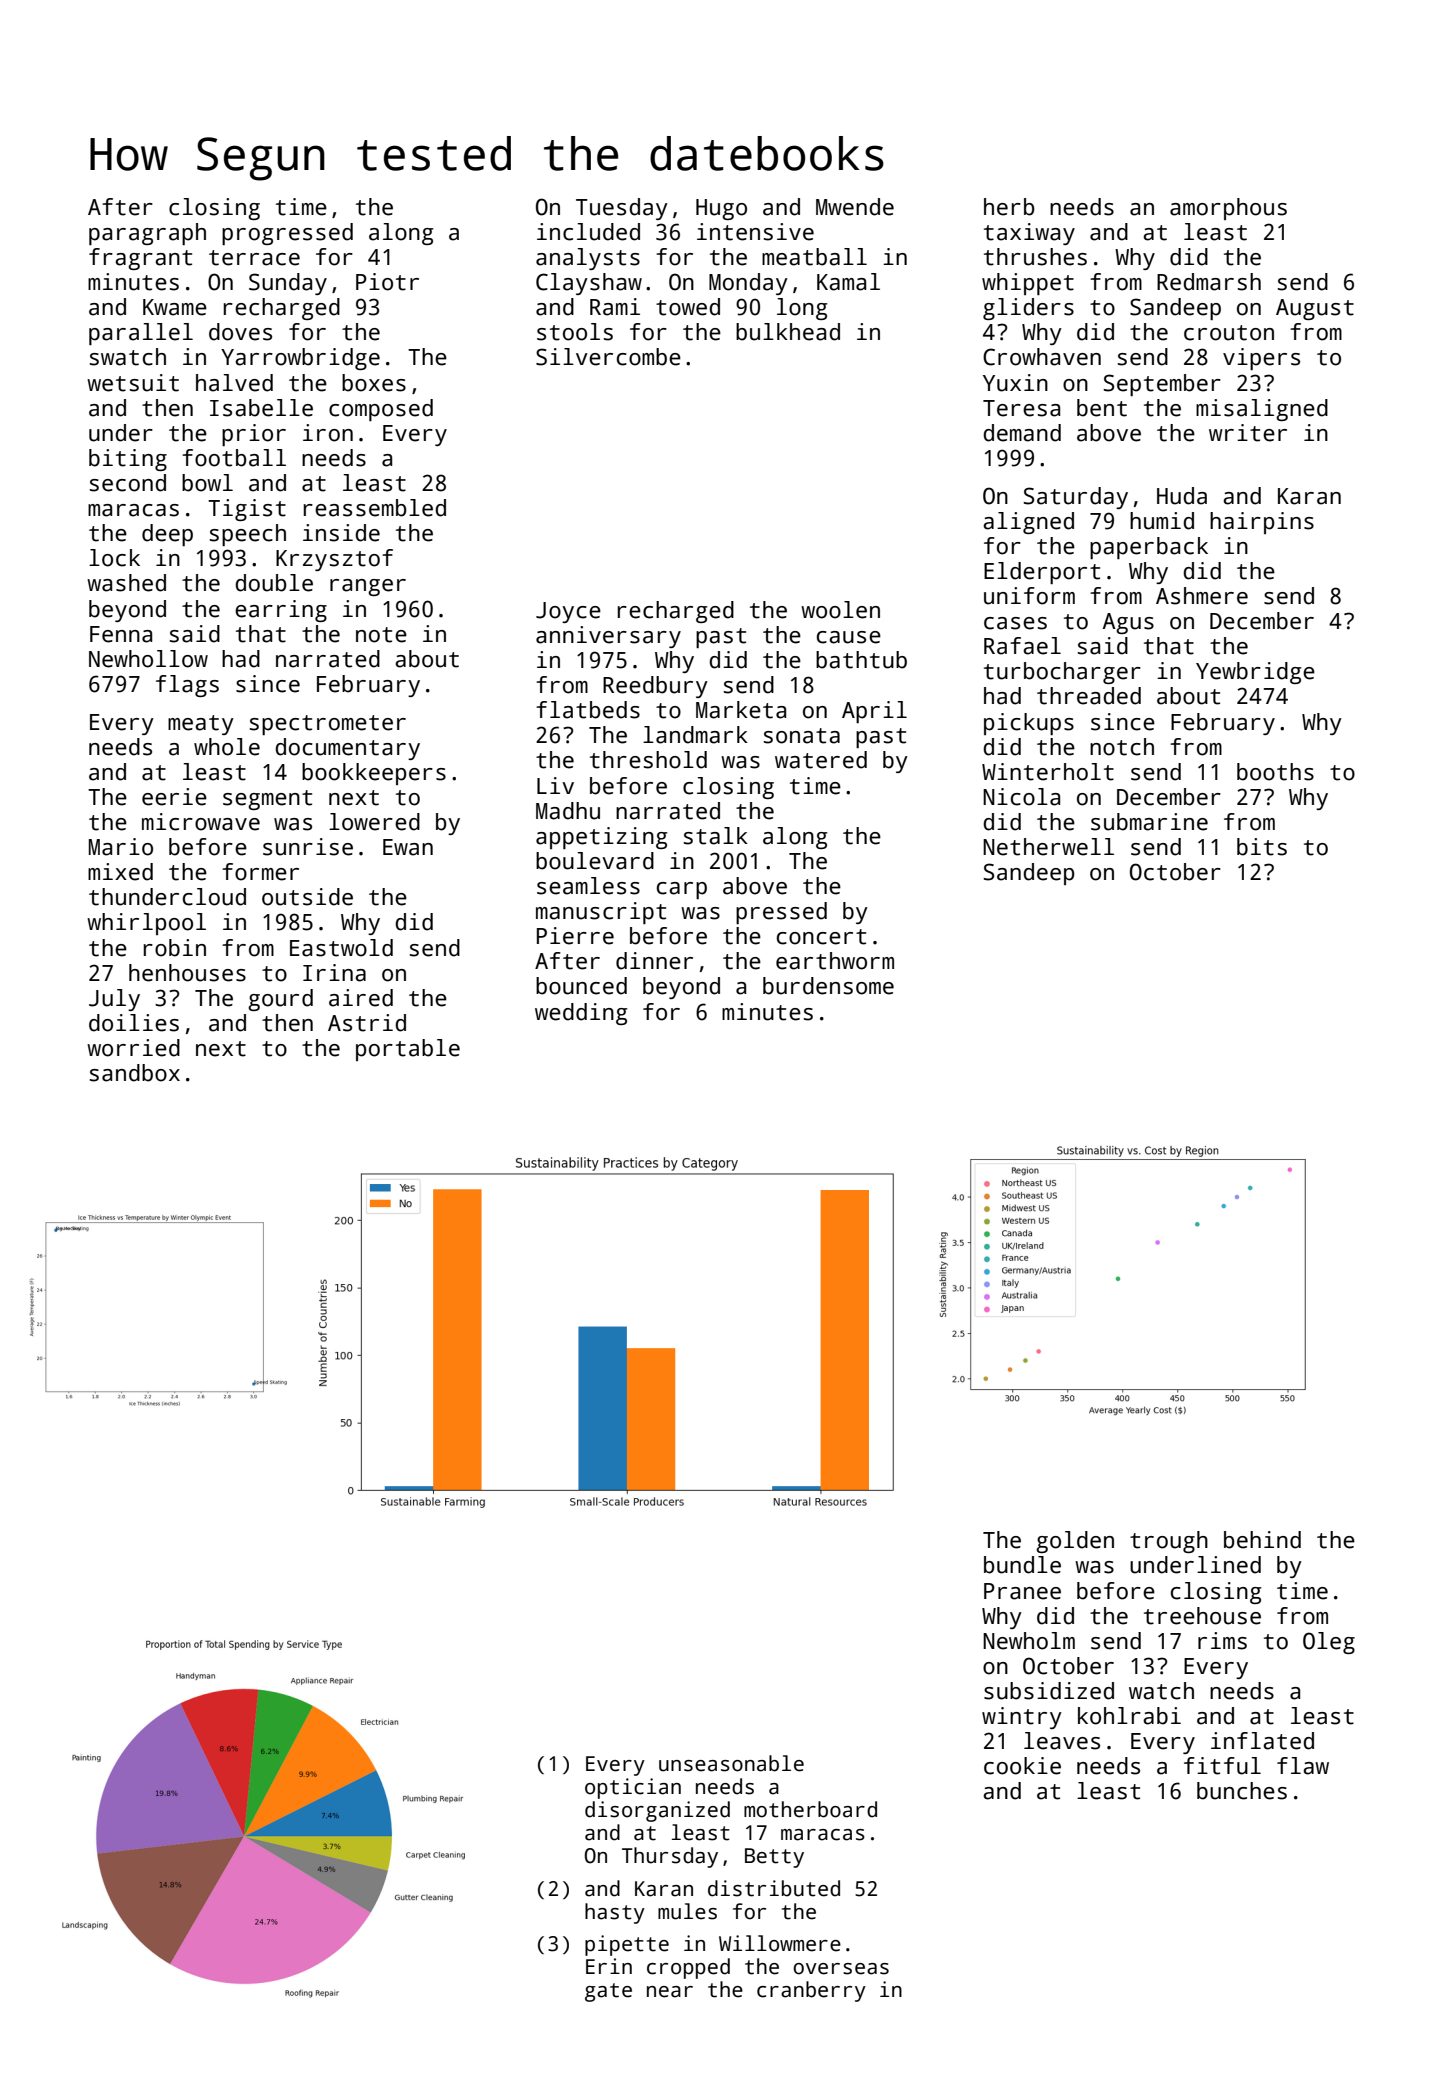 The image size is (1450, 2100). I want to click on bits, so click(1262, 847).
